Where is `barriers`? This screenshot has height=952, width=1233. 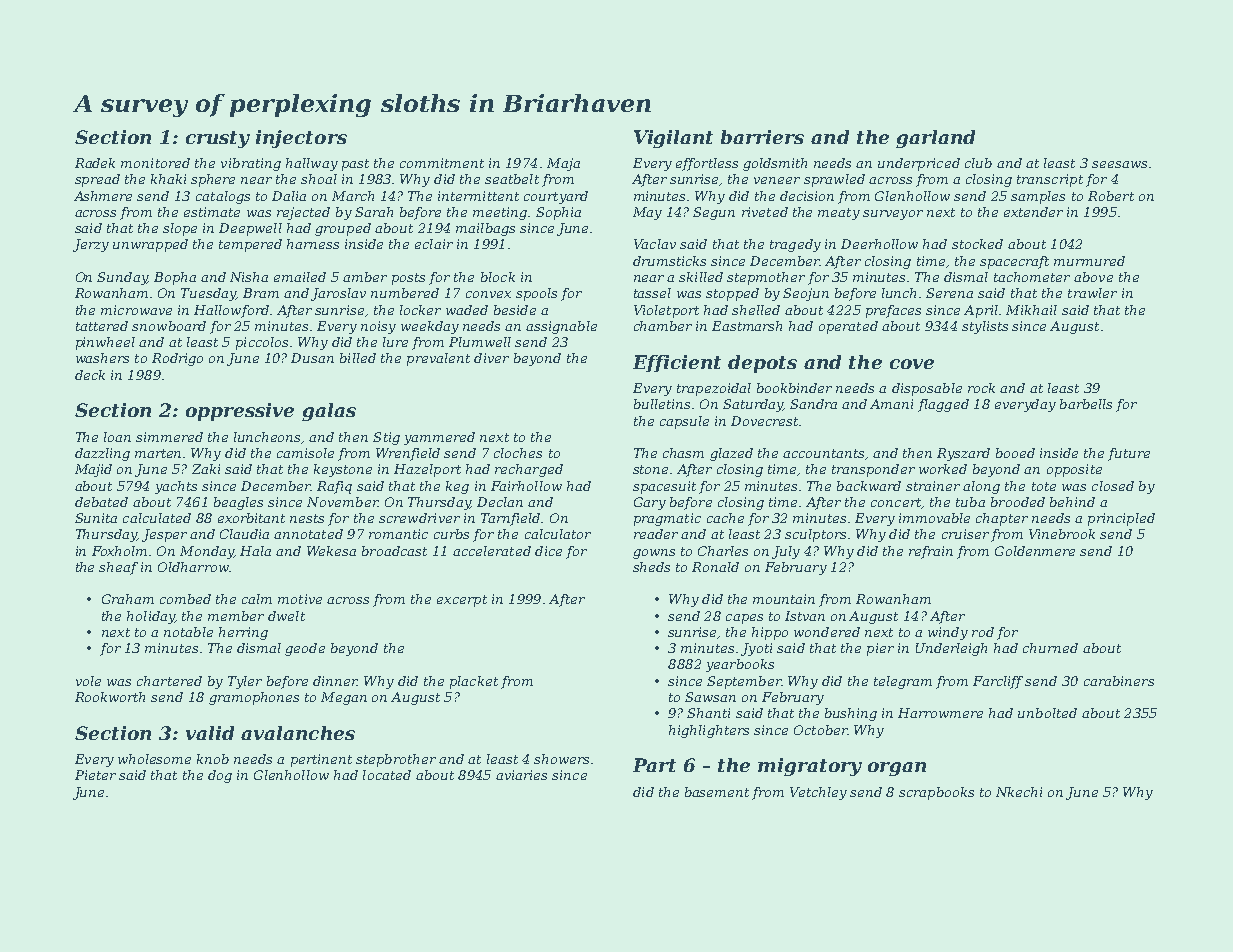 barriers is located at coordinates (762, 137).
